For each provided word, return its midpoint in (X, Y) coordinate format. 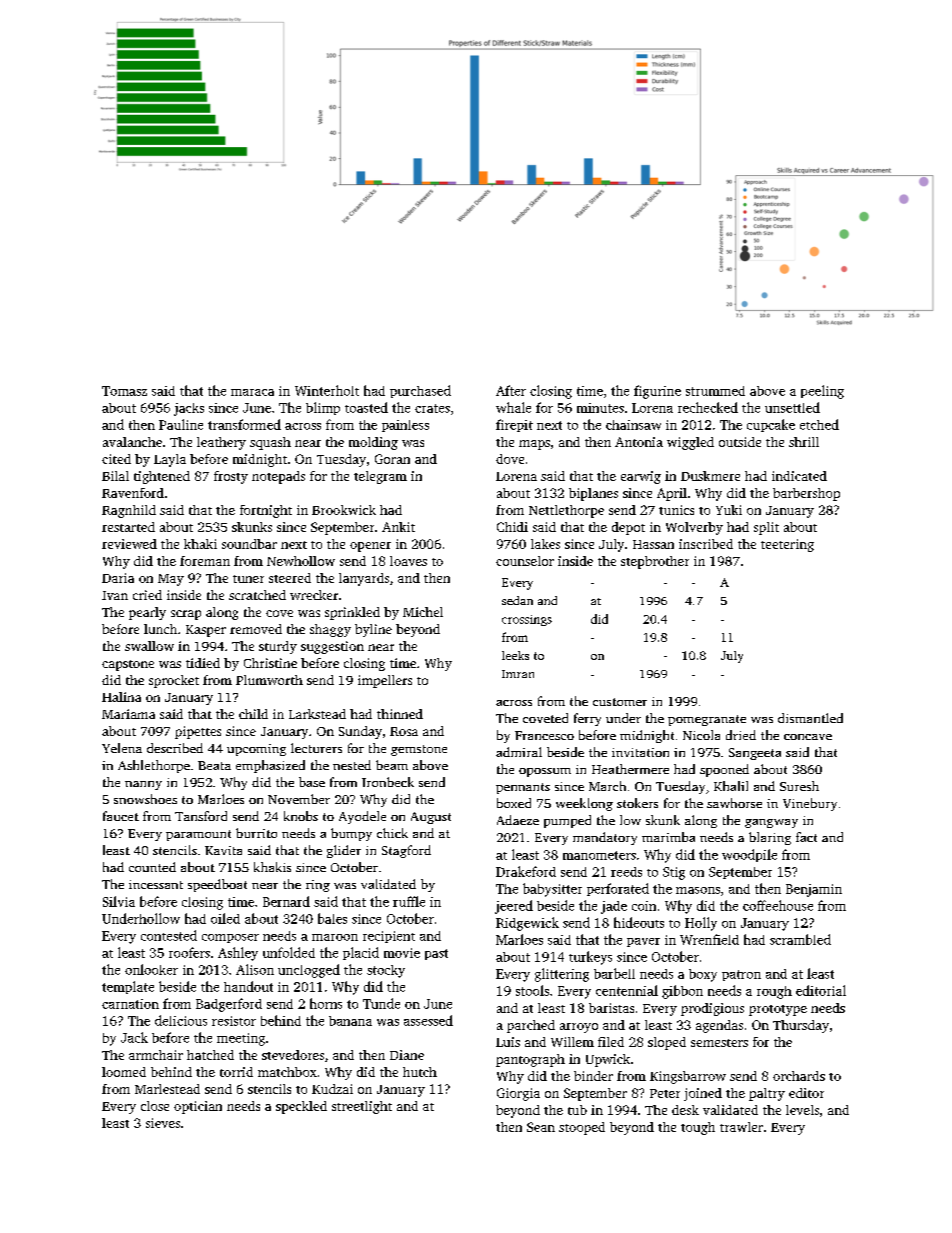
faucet (121, 816)
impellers (385, 681)
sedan (517, 600)
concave (808, 737)
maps (534, 445)
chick (392, 833)
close (155, 1106)
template (128, 987)
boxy (703, 975)
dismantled (810, 718)
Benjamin (814, 890)
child (253, 714)
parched (531, 1026)
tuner (248, 579)
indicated (799, 476)
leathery (221, 443)
